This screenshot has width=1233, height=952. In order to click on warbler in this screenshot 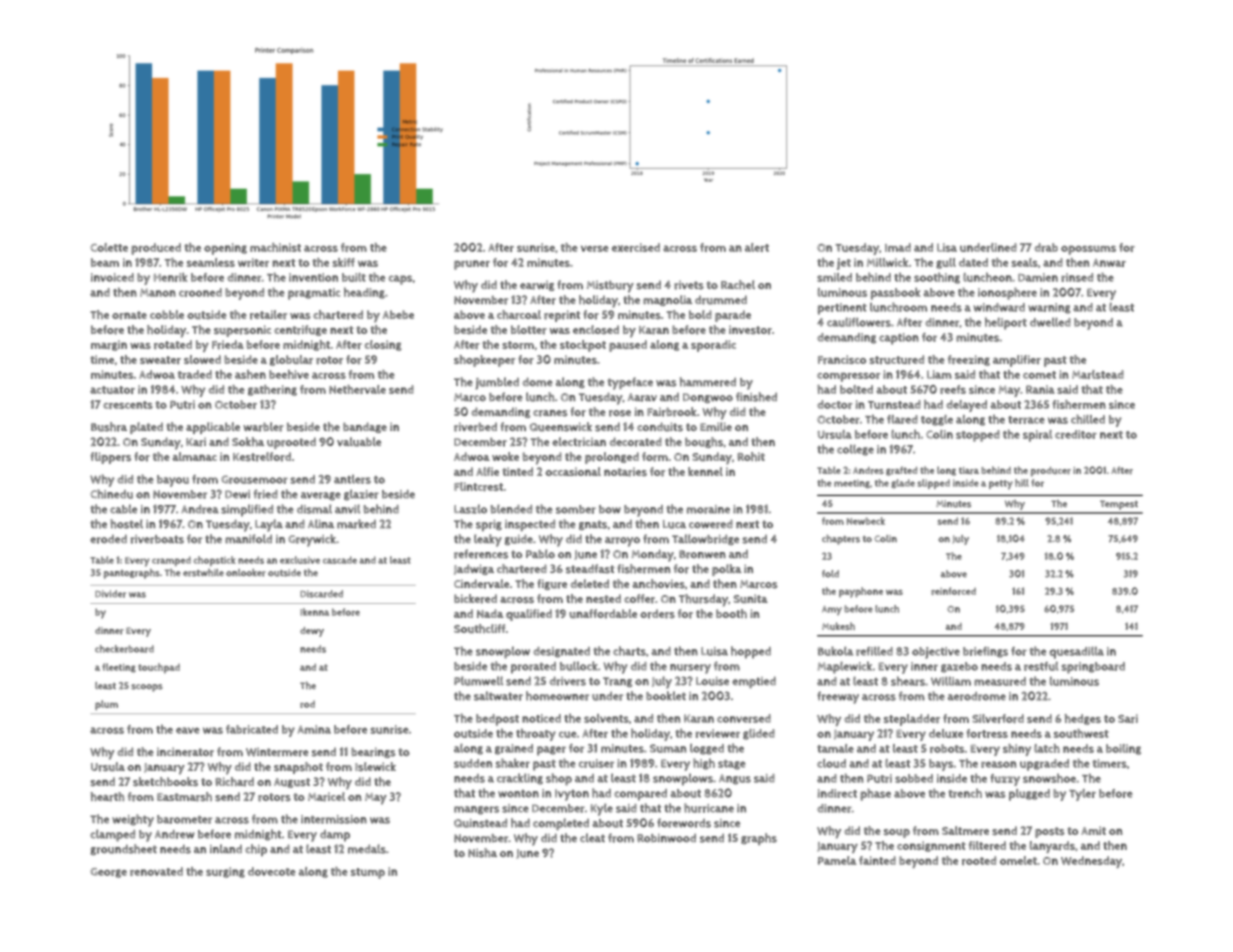, I will do `click(263, 427)`.
